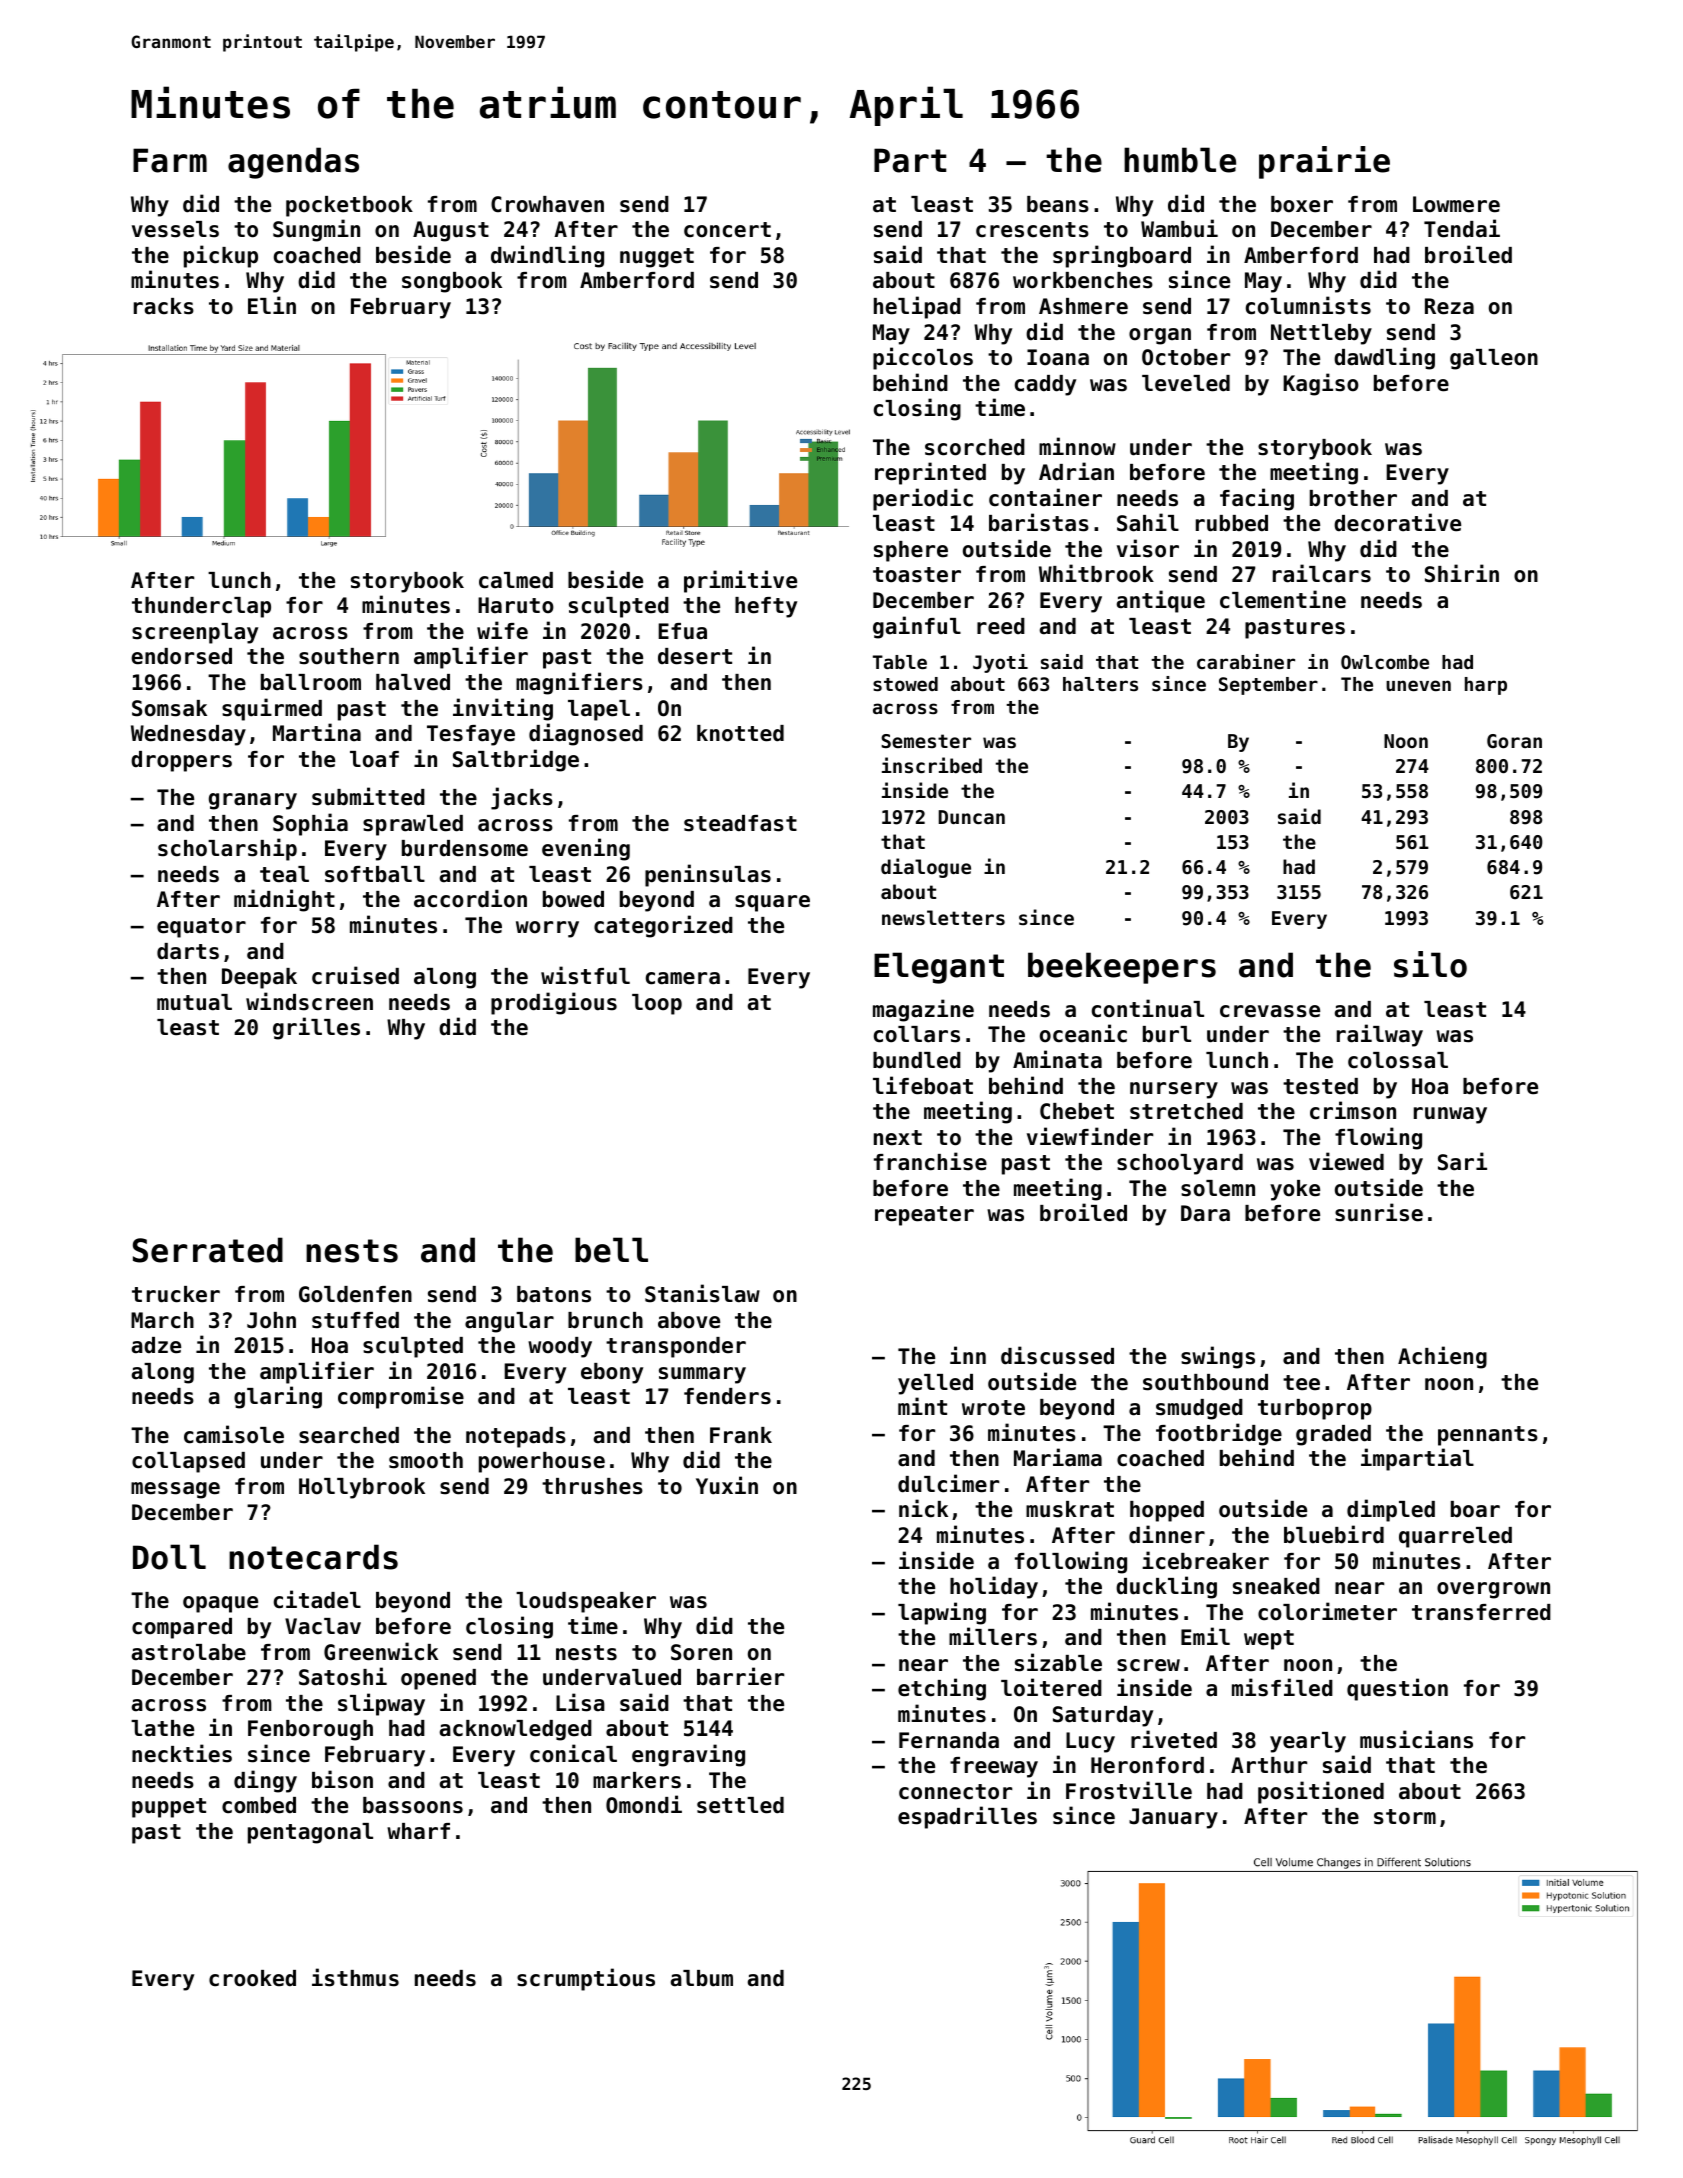 This image has width=1683, height=2178. Describe the element at coordinates (702, 1978) in the image. I see `album` at that location.
